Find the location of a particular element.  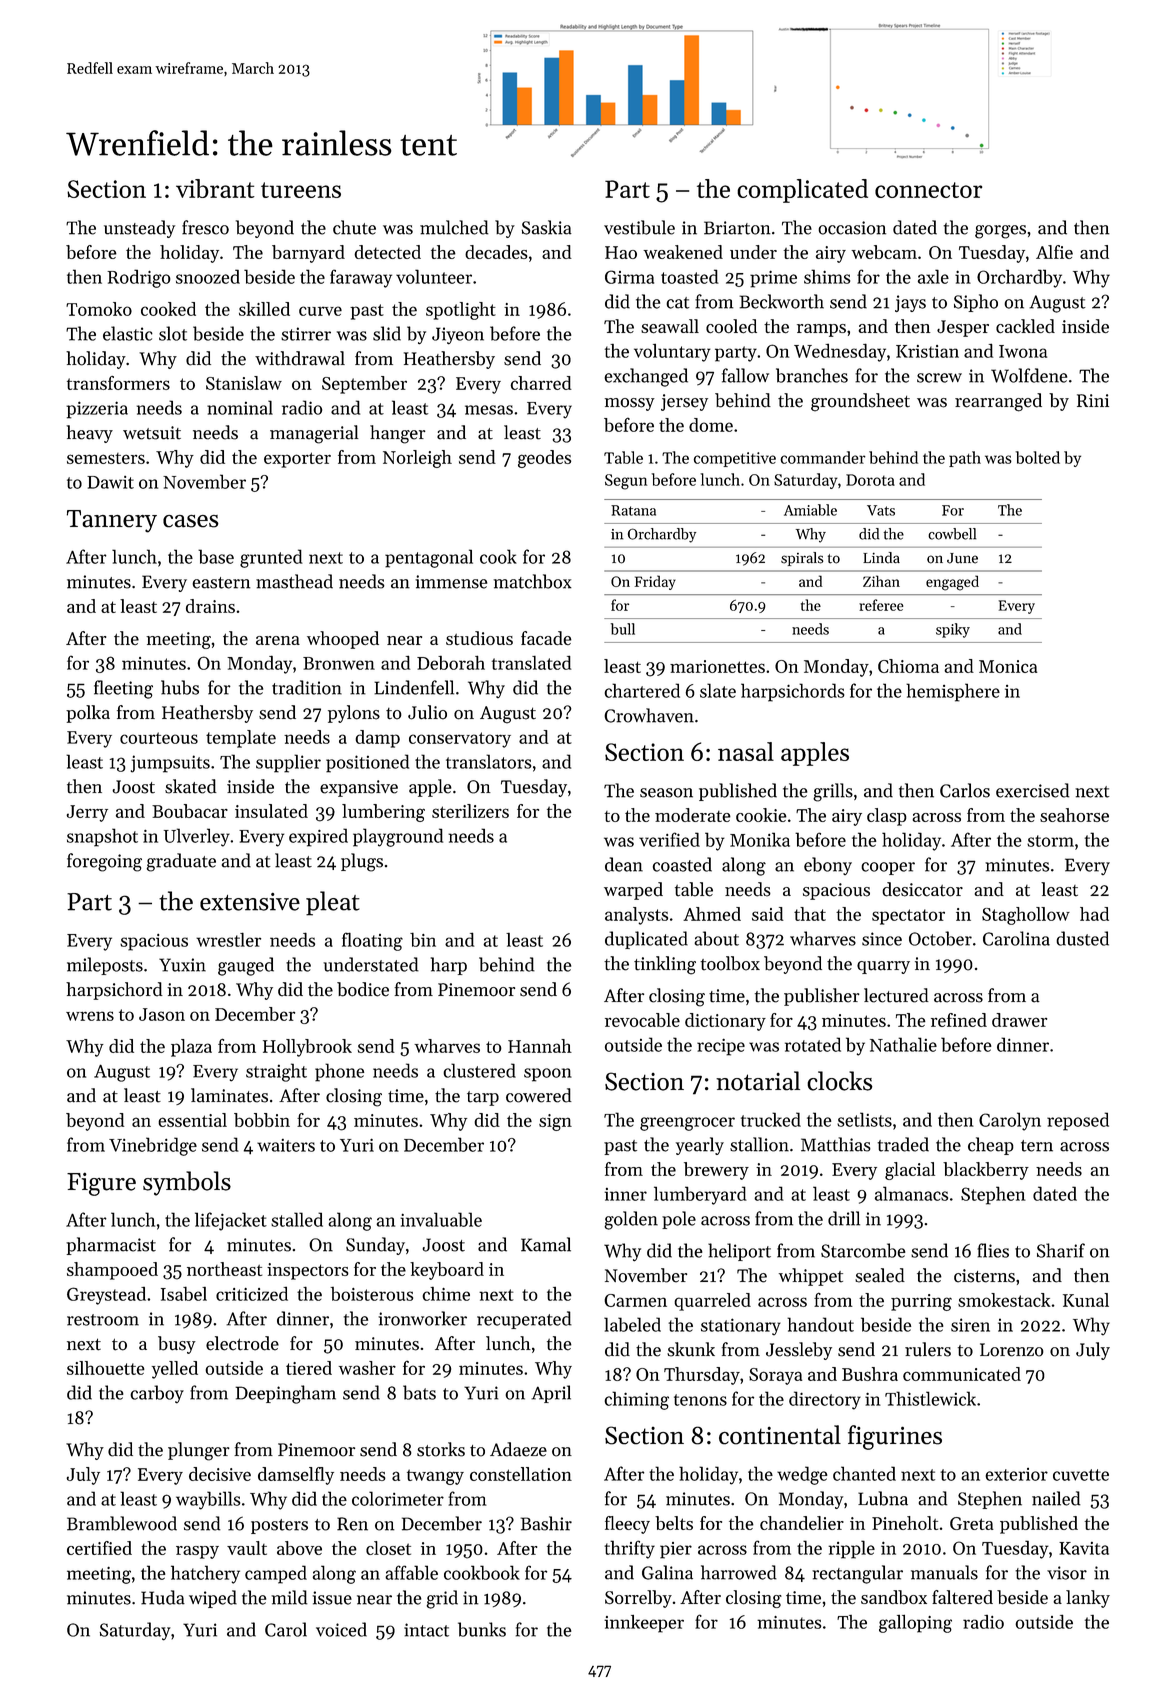

connector is located at coordinates (928, 190).
